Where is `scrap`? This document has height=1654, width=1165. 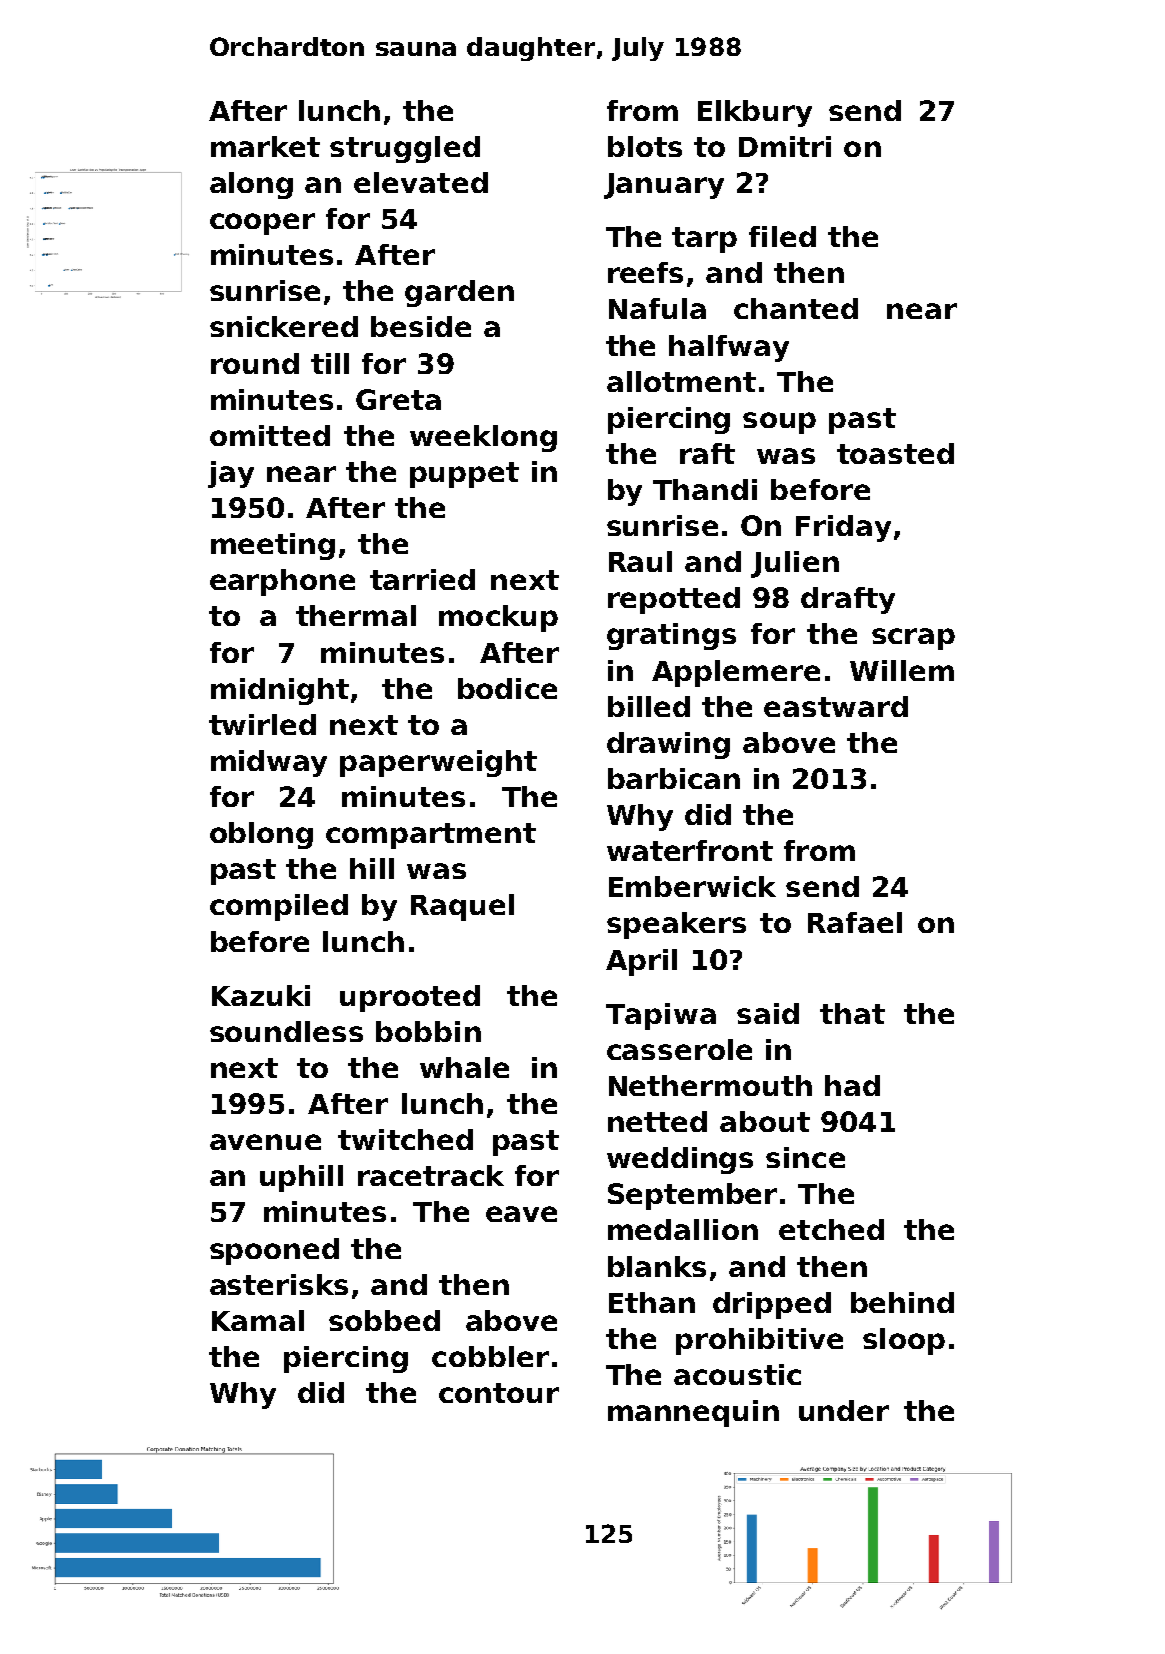 scrap is located at coordinates (913, 639).
